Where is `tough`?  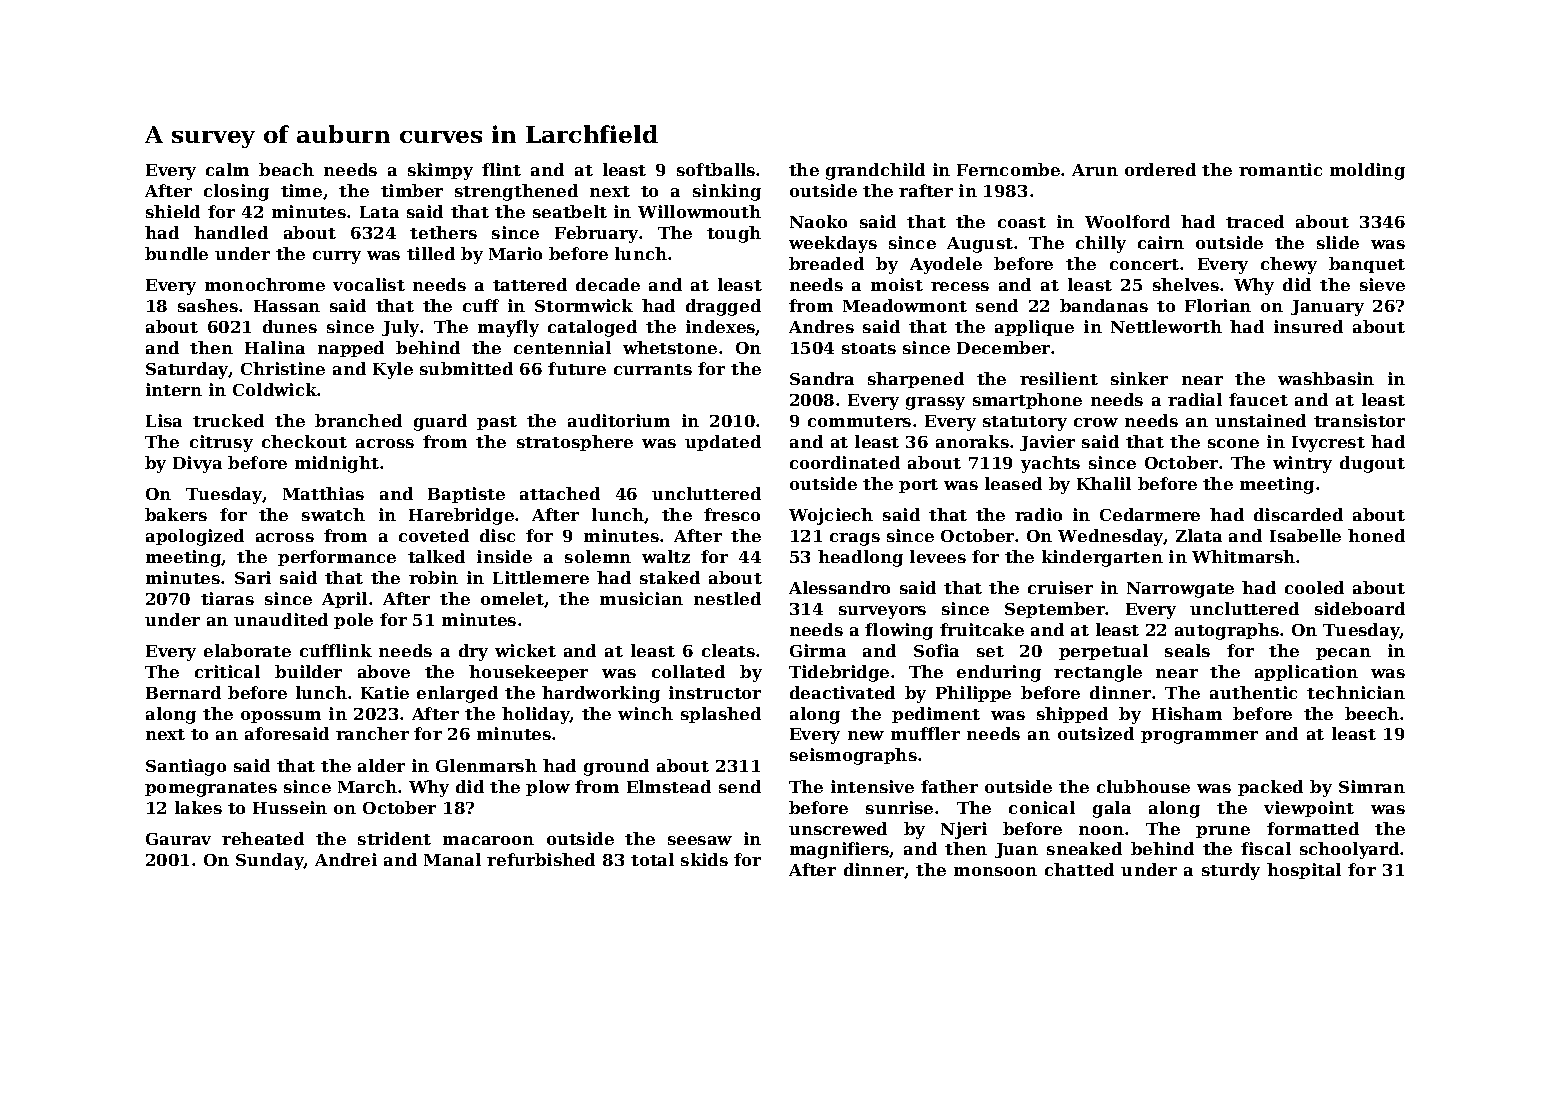
tough is located at coordinates (734, 234).
